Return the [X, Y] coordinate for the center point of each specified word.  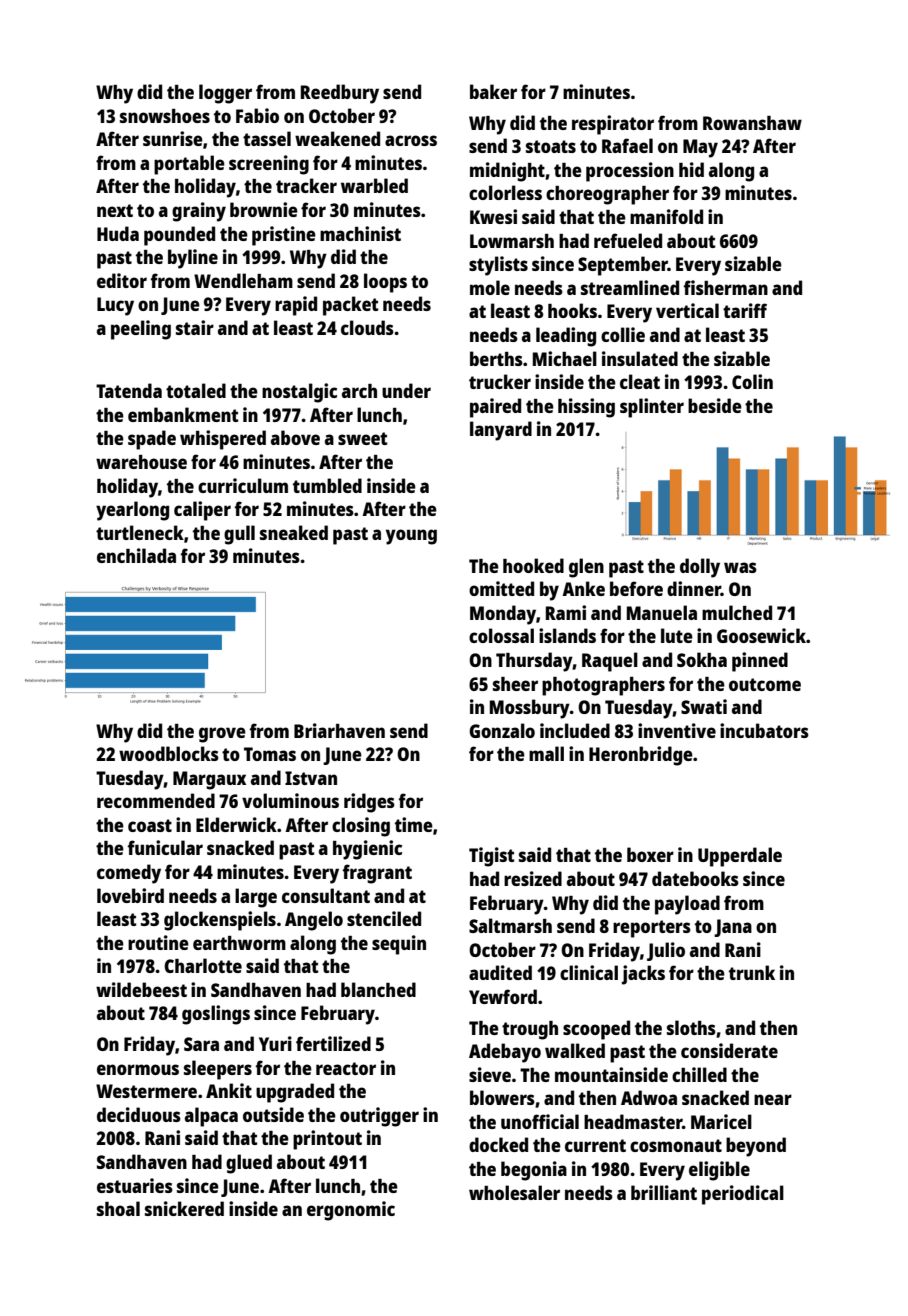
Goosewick [761, 635]
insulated [640, 358]
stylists [498, 266]
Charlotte [203, 965]
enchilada [136, 555]
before [636, 588]
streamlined [630, 287]
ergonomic [351, 1211]
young [411, 537]
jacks [643, 975]
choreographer [607, 195]
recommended [156, 800]
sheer [515, 684]
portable [189, 165]
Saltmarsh [510, 925]
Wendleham [243, 280]
